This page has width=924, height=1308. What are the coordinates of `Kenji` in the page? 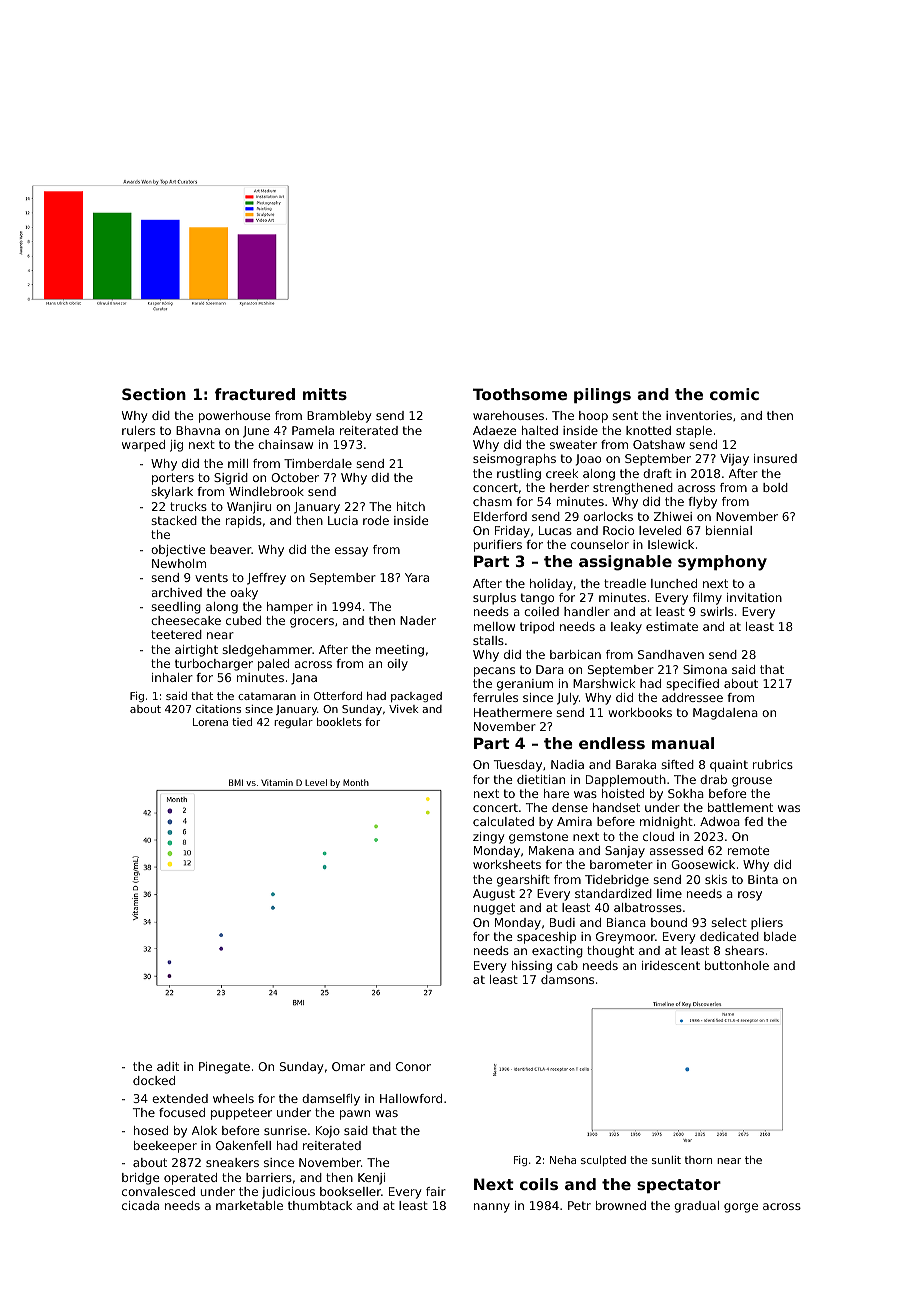 It's located at (371, 1179).
